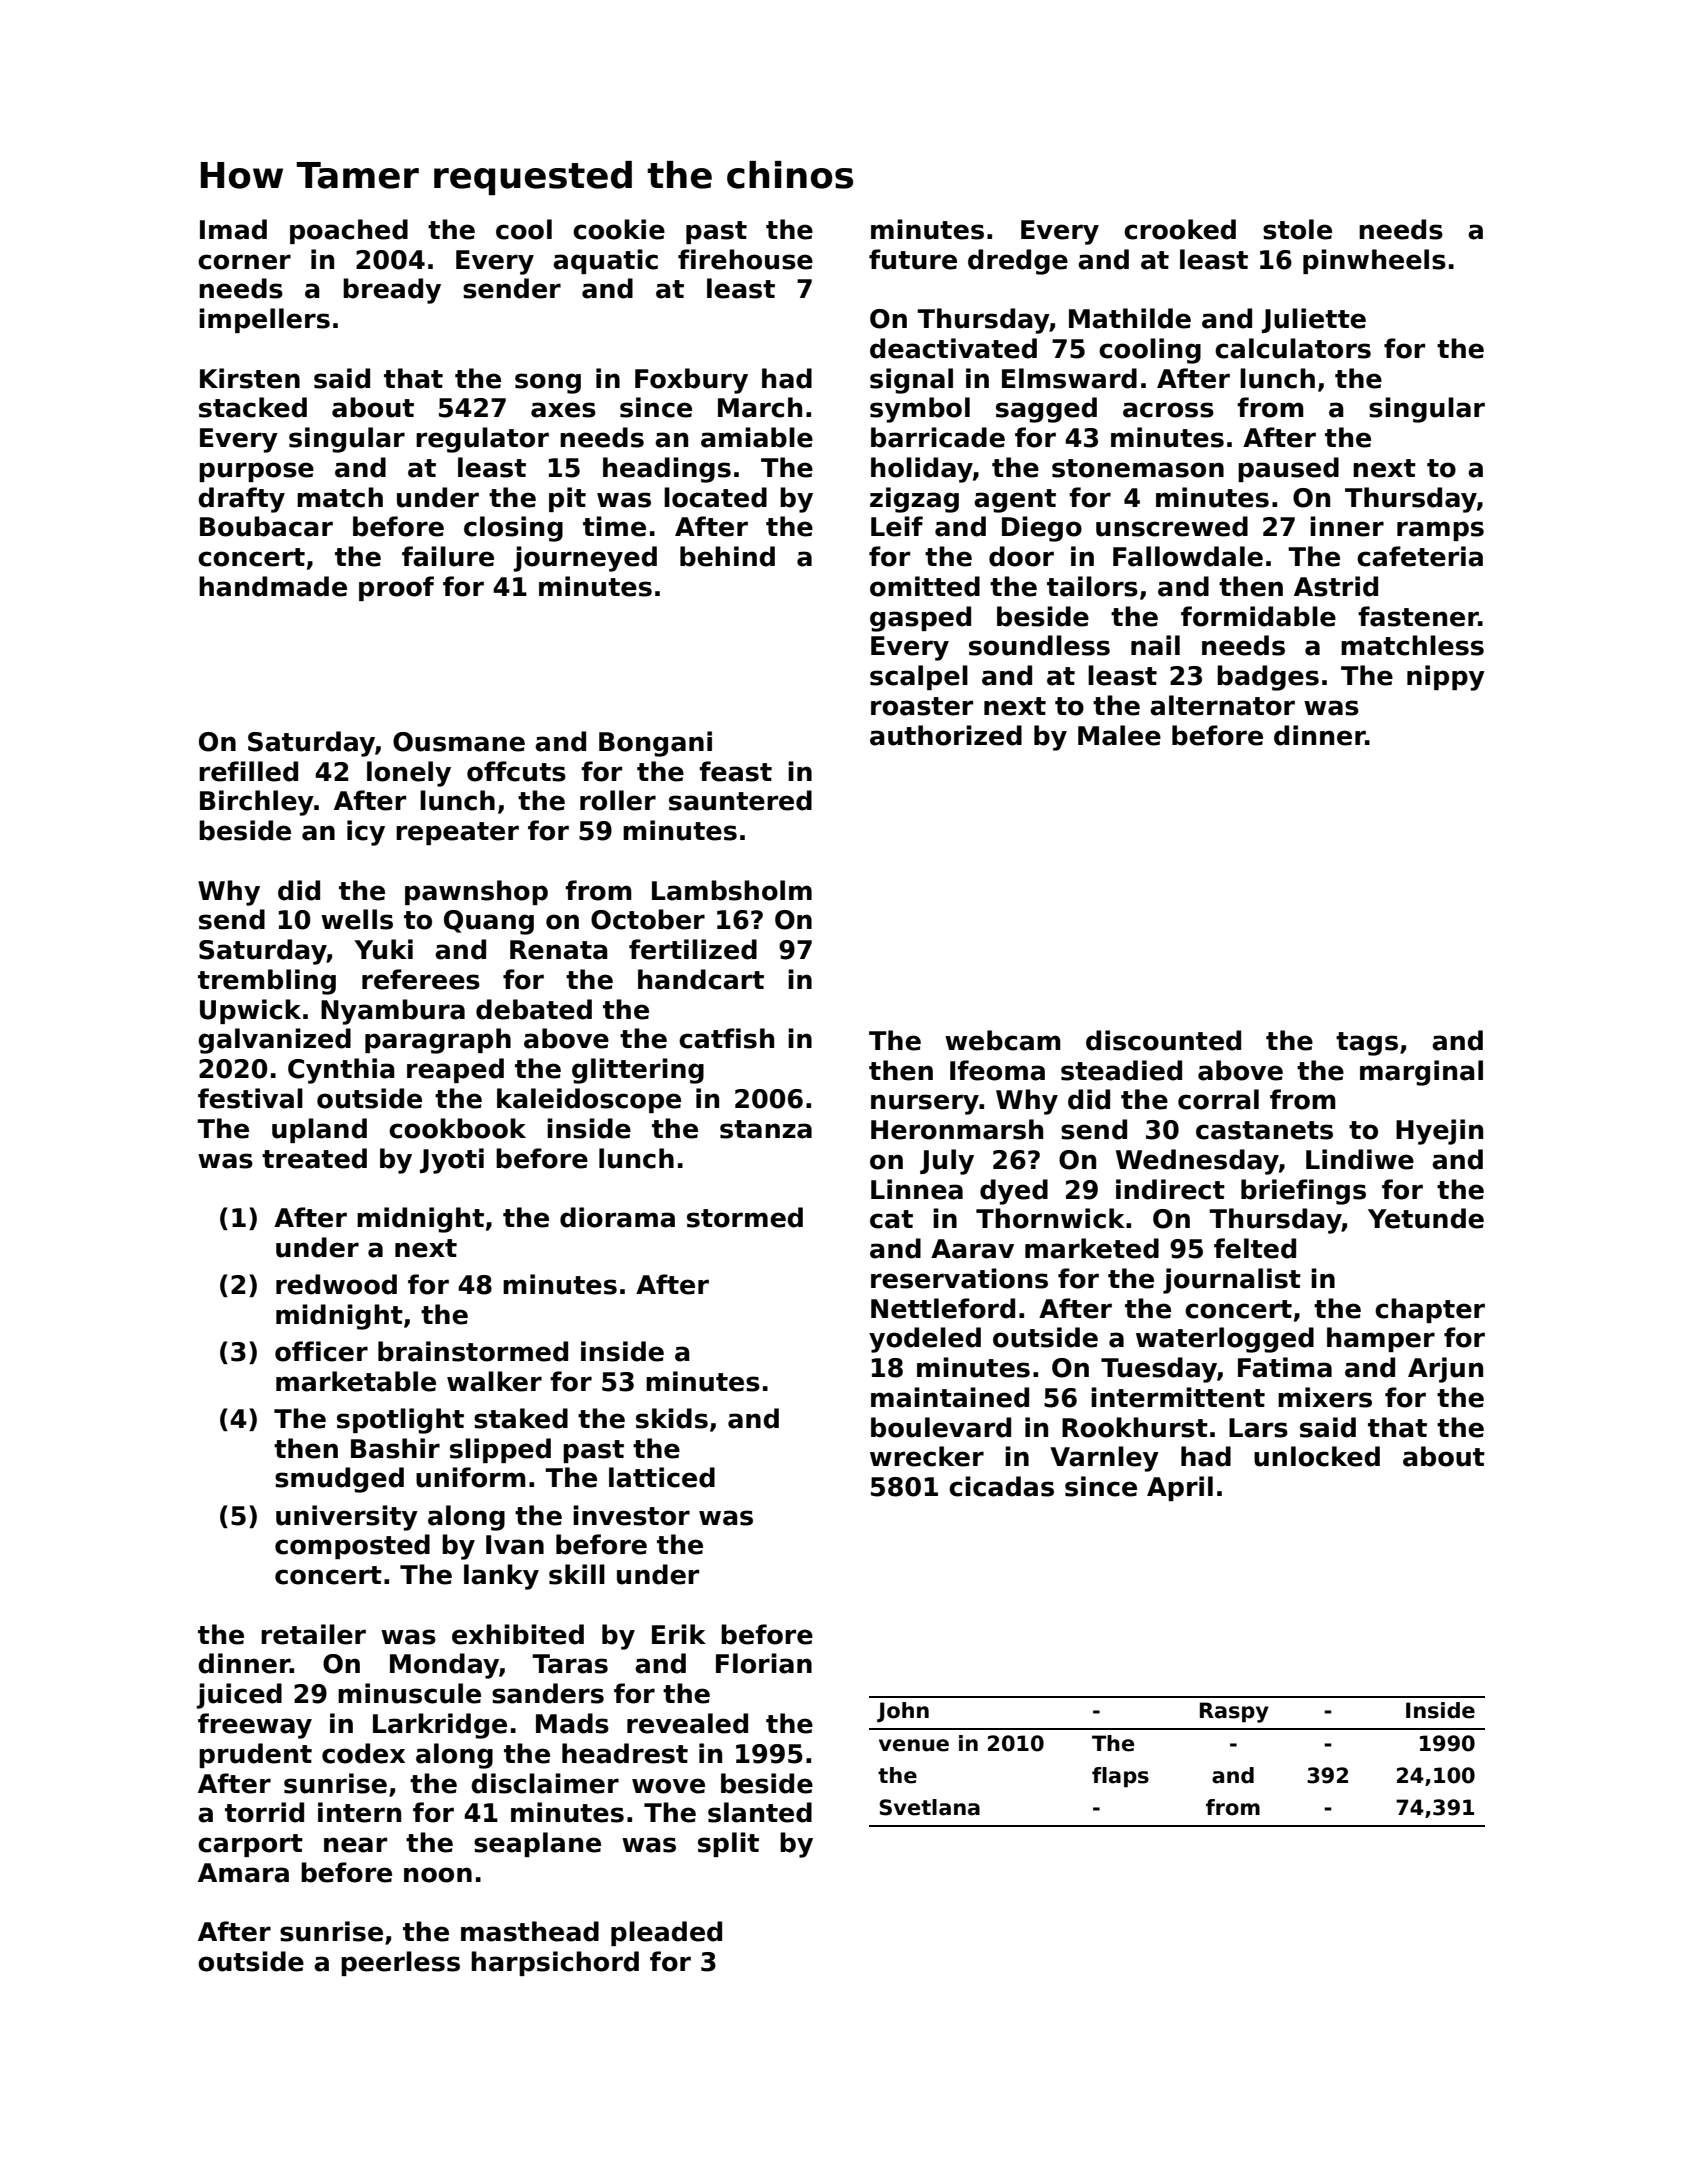 The width and height of the screenshot is (1683, 2178). What do you see at coordinates (764, 1663) in the screenshot?
I see `Florian` at bounding box center [764, 1663].
